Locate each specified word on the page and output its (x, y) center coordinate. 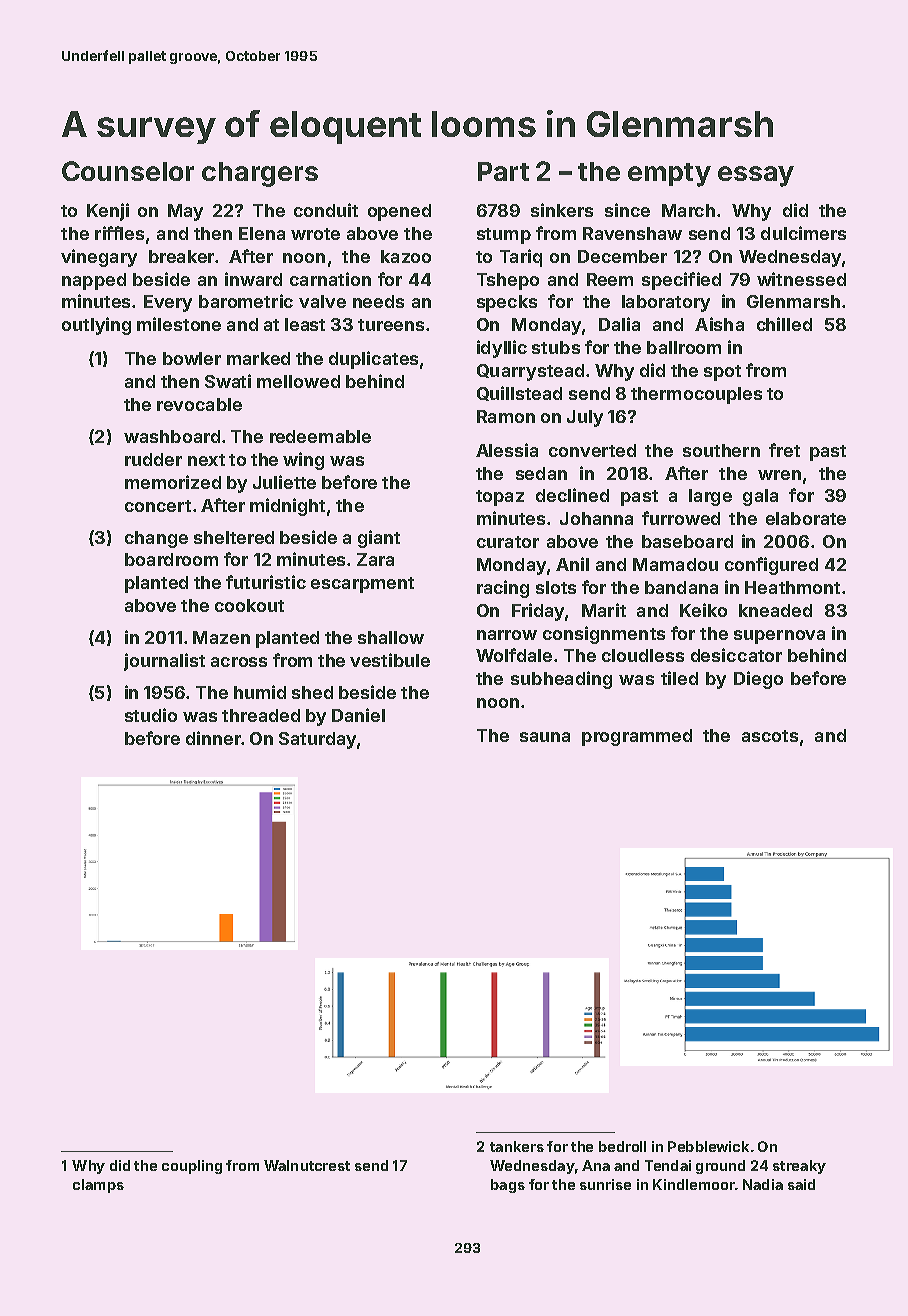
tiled (679, 678)
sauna (545, 737)
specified (681, 281)
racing (503, 589)
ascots (770, 736)
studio (151, 715)
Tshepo (508, 281)
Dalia (619, 324)
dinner (213, 738)
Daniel (358, 715)
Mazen (221, 637)
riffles (119, 233)
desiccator (736, 655)
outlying (96, 326)
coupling (192, 1167)
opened (399, 212)
